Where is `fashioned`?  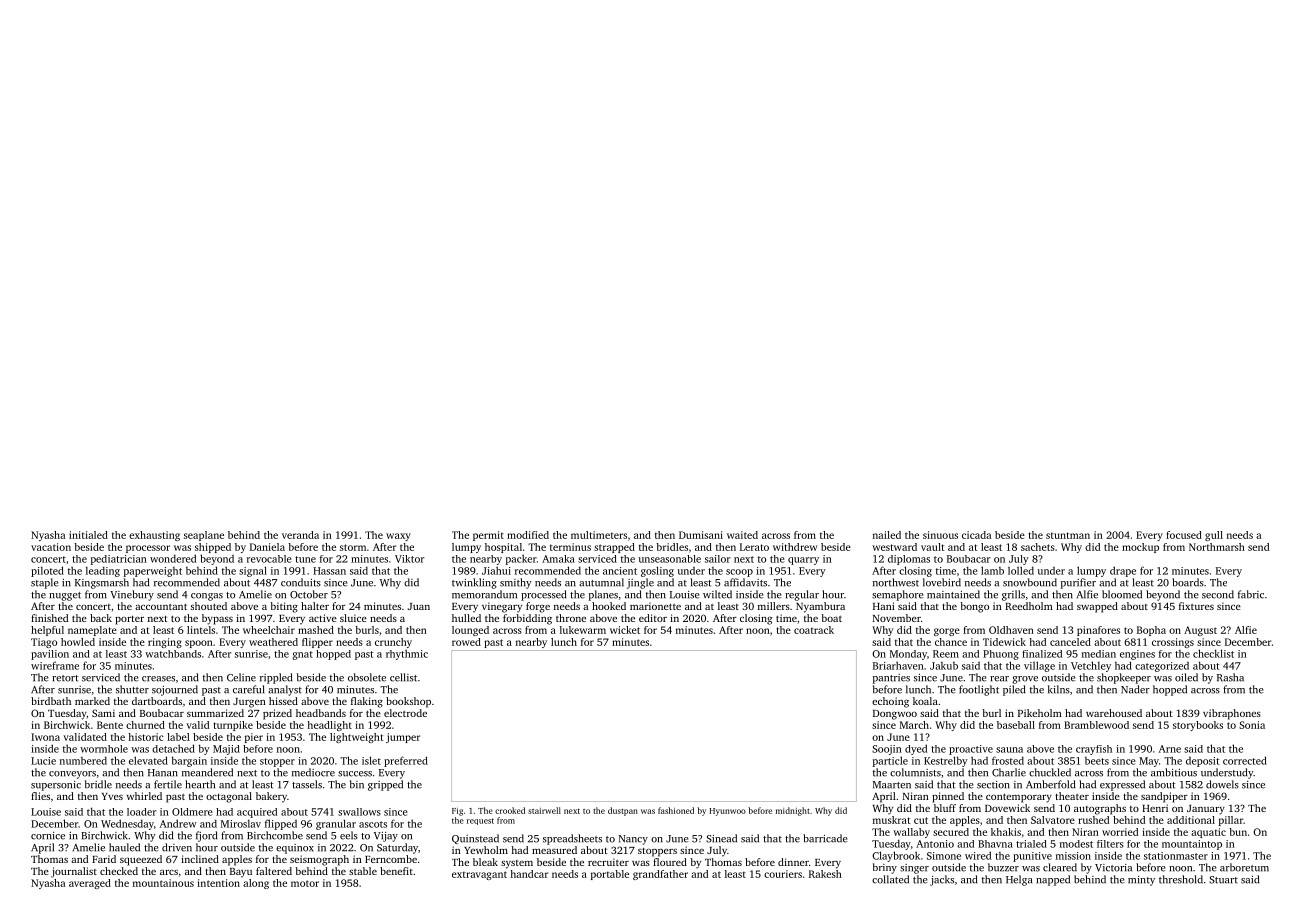 fashioned is located at coordinates (676, 810).
